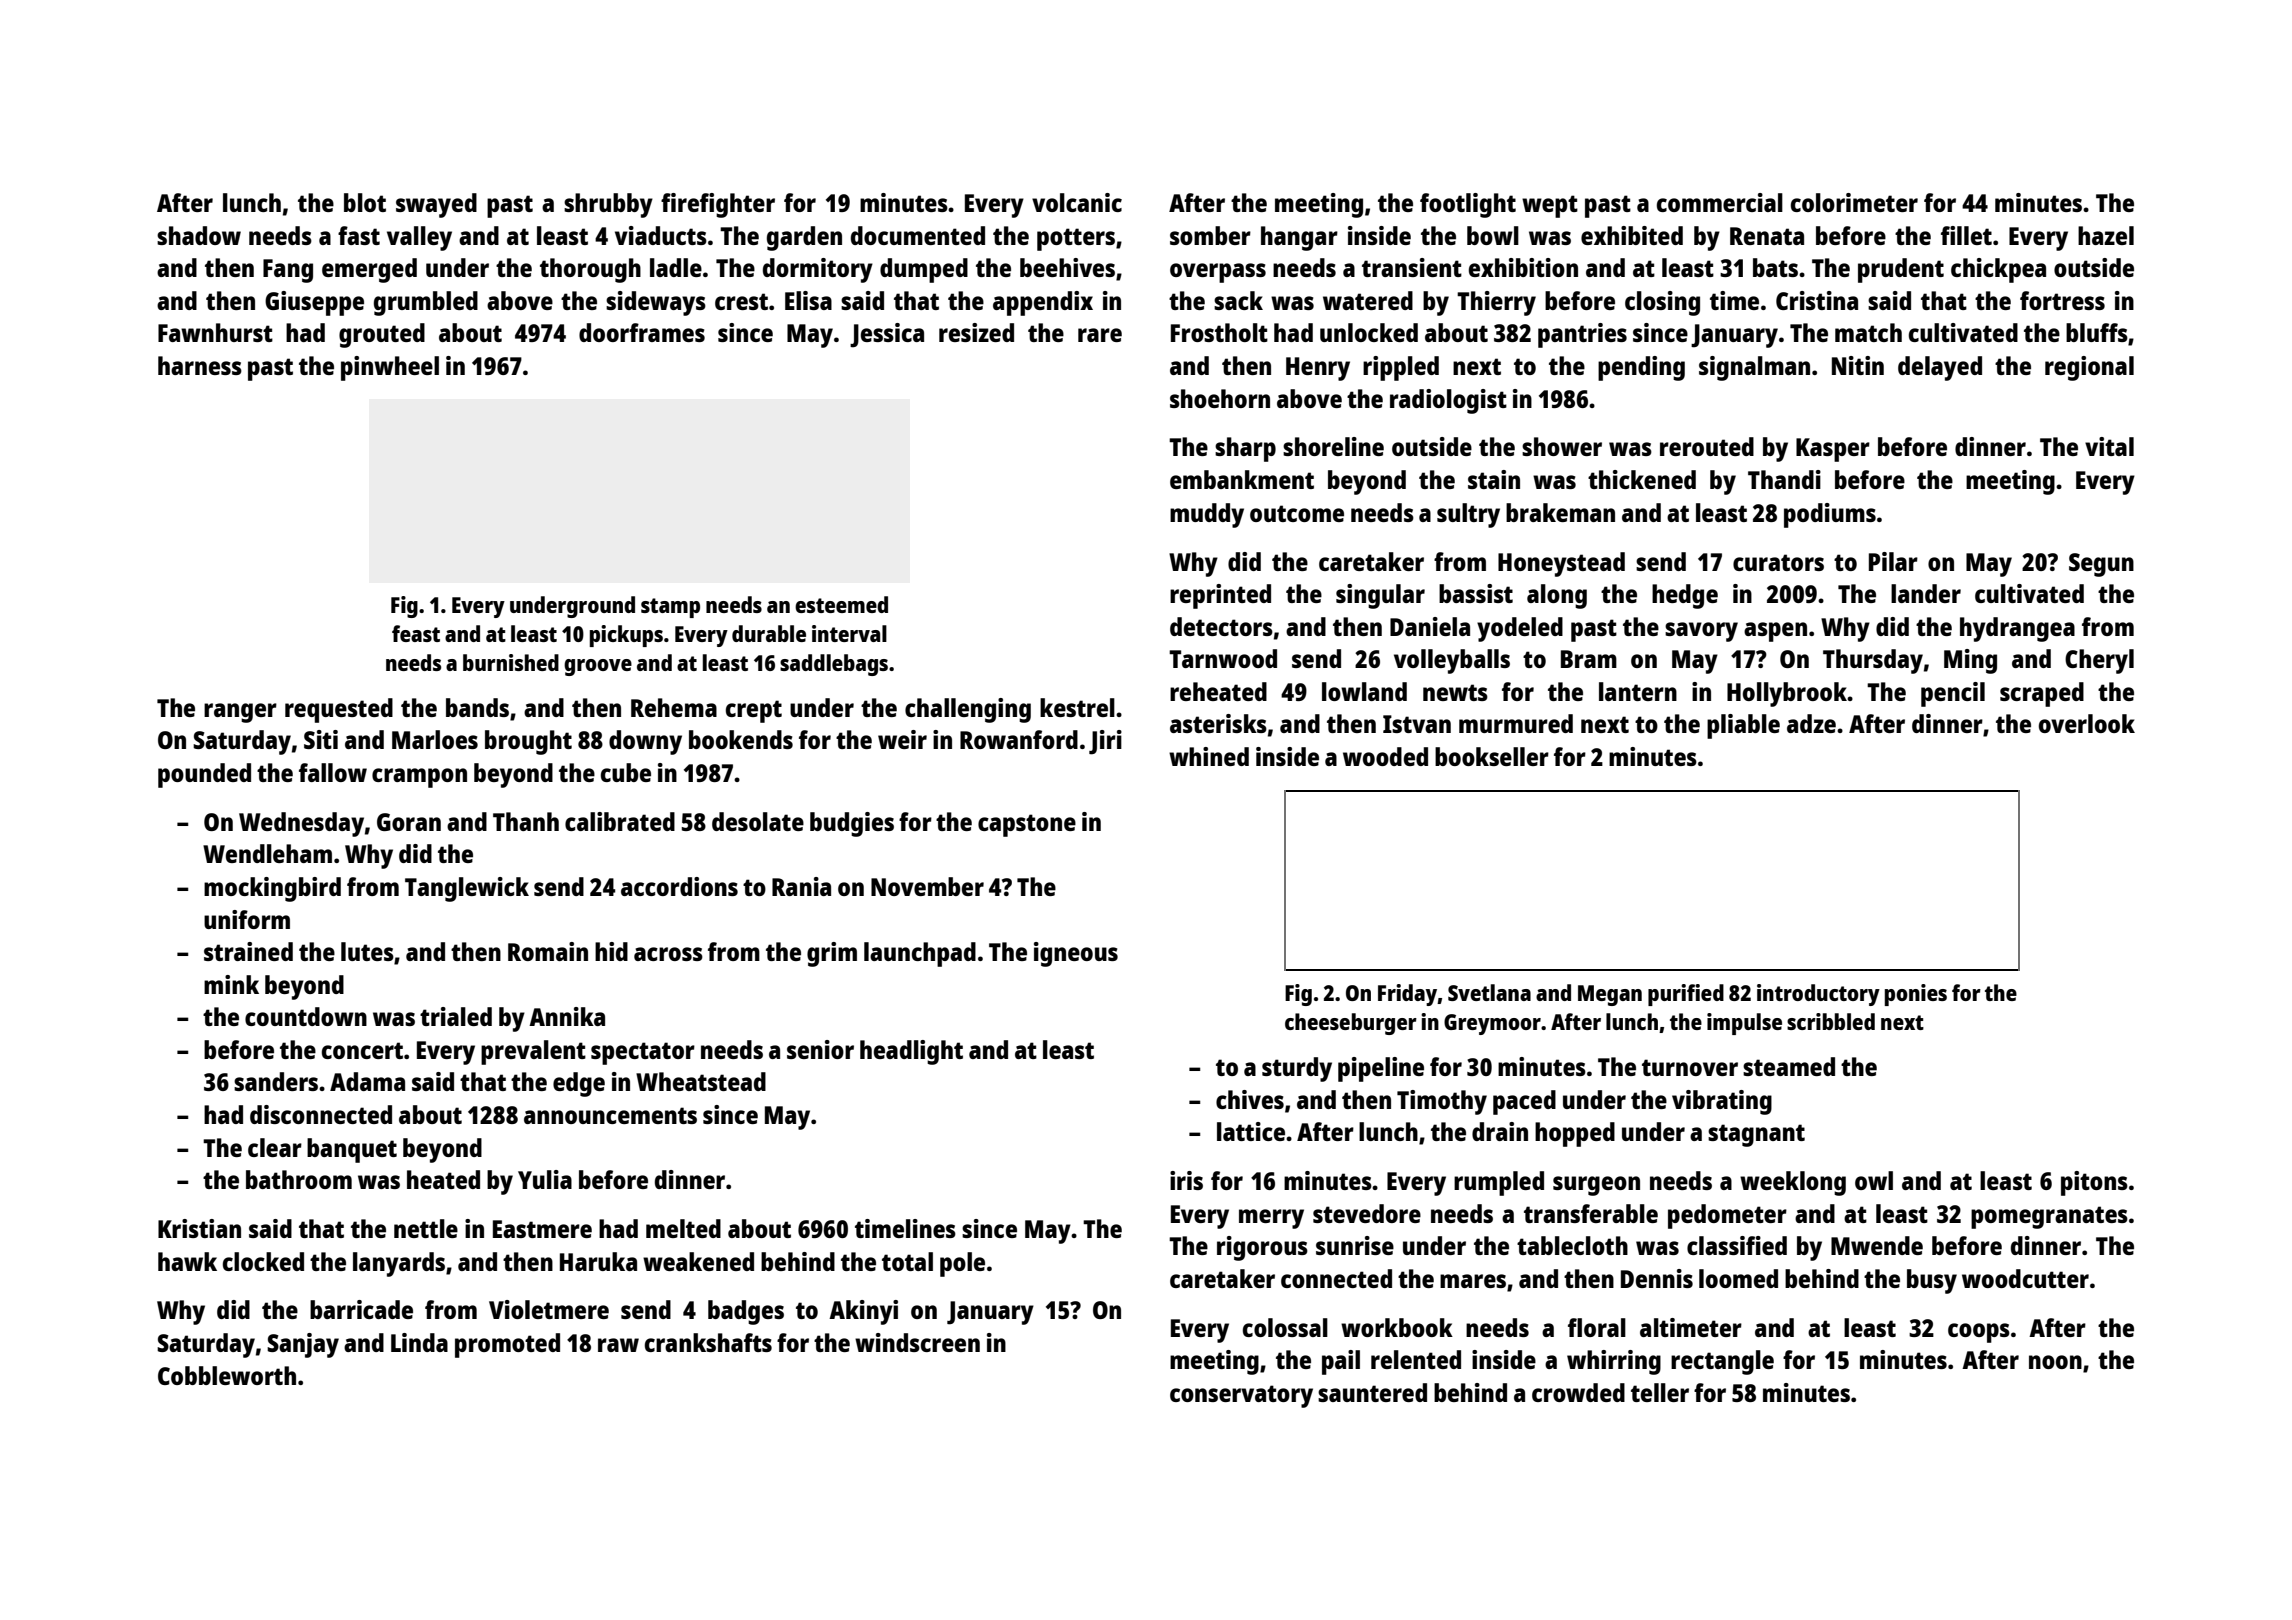  I want to click on chives, so click(1250, 1099).
